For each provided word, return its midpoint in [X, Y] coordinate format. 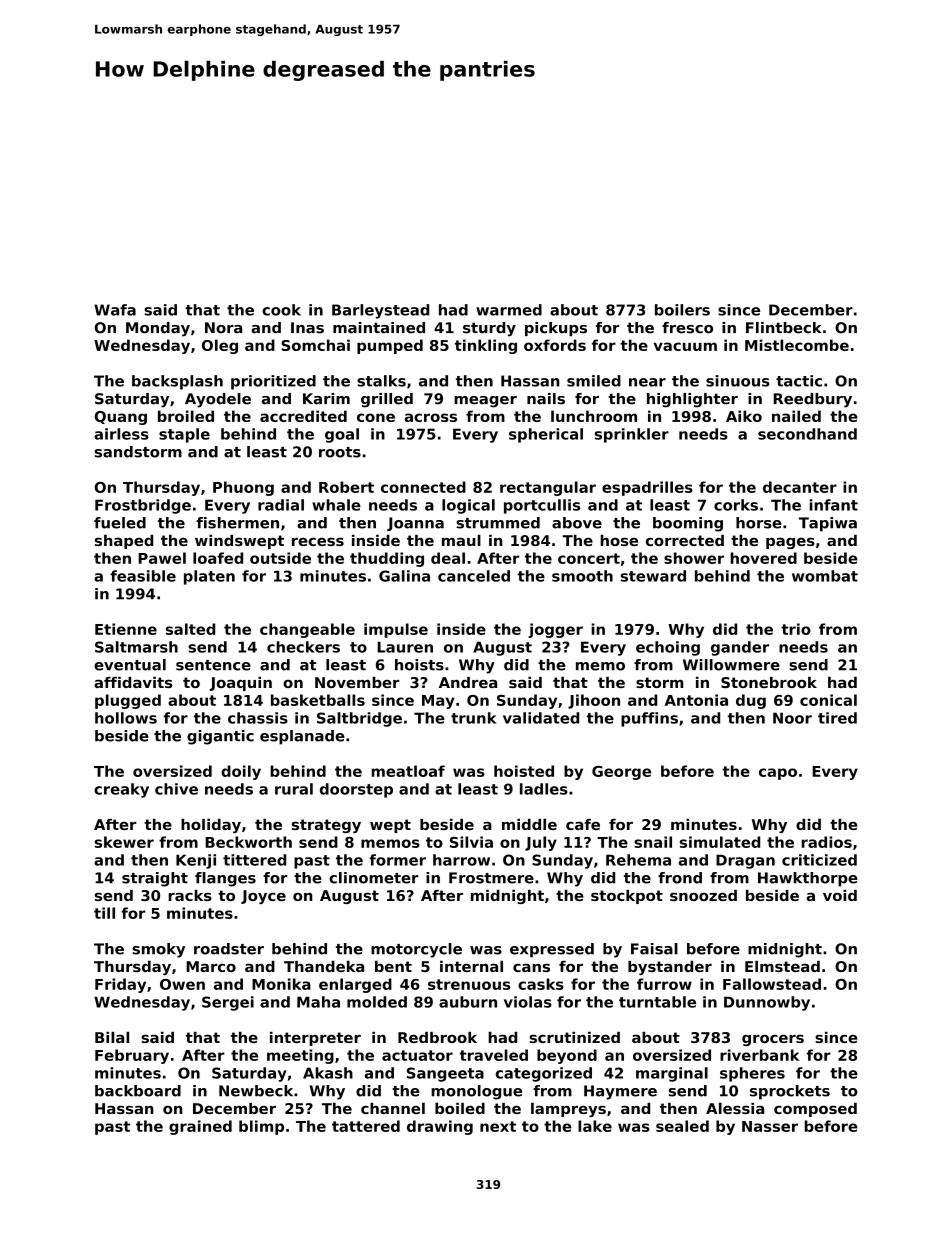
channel [393, 1108]
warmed [509, 310]
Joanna [415, 524]
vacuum [685, 346]
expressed [552, 950]
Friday [120, 985]
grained [200, 1127]
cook [281, 310]
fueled [120, 523]
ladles [544, 789]
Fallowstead [772, 984]
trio [796, 629]
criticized [819, 860]
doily [241, 772]
